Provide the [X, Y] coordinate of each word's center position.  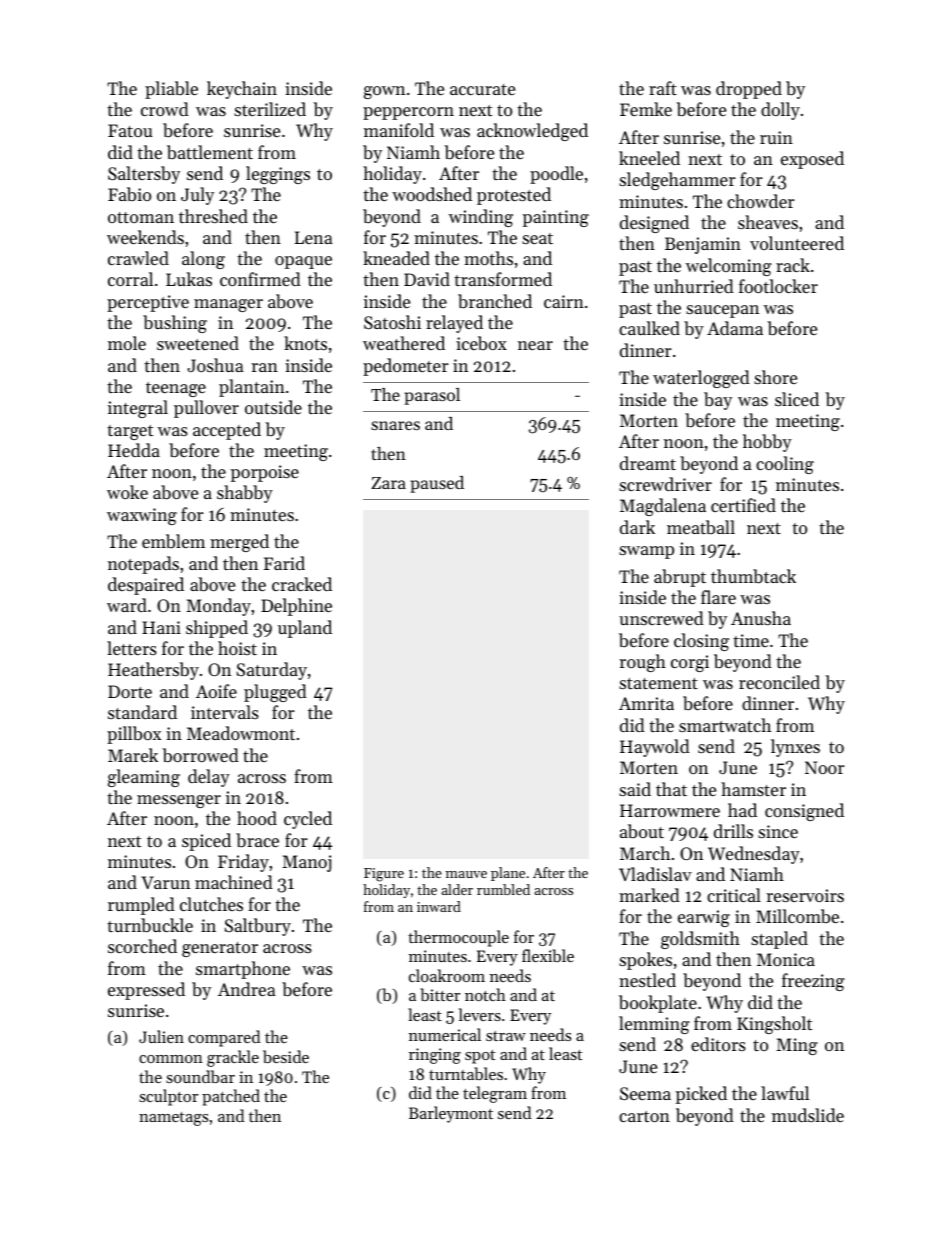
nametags [173, 1119]
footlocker [778, 286]
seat [537, 238]
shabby [245, 494]
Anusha [761, 618]
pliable [171, 90]
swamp [646, 552]
